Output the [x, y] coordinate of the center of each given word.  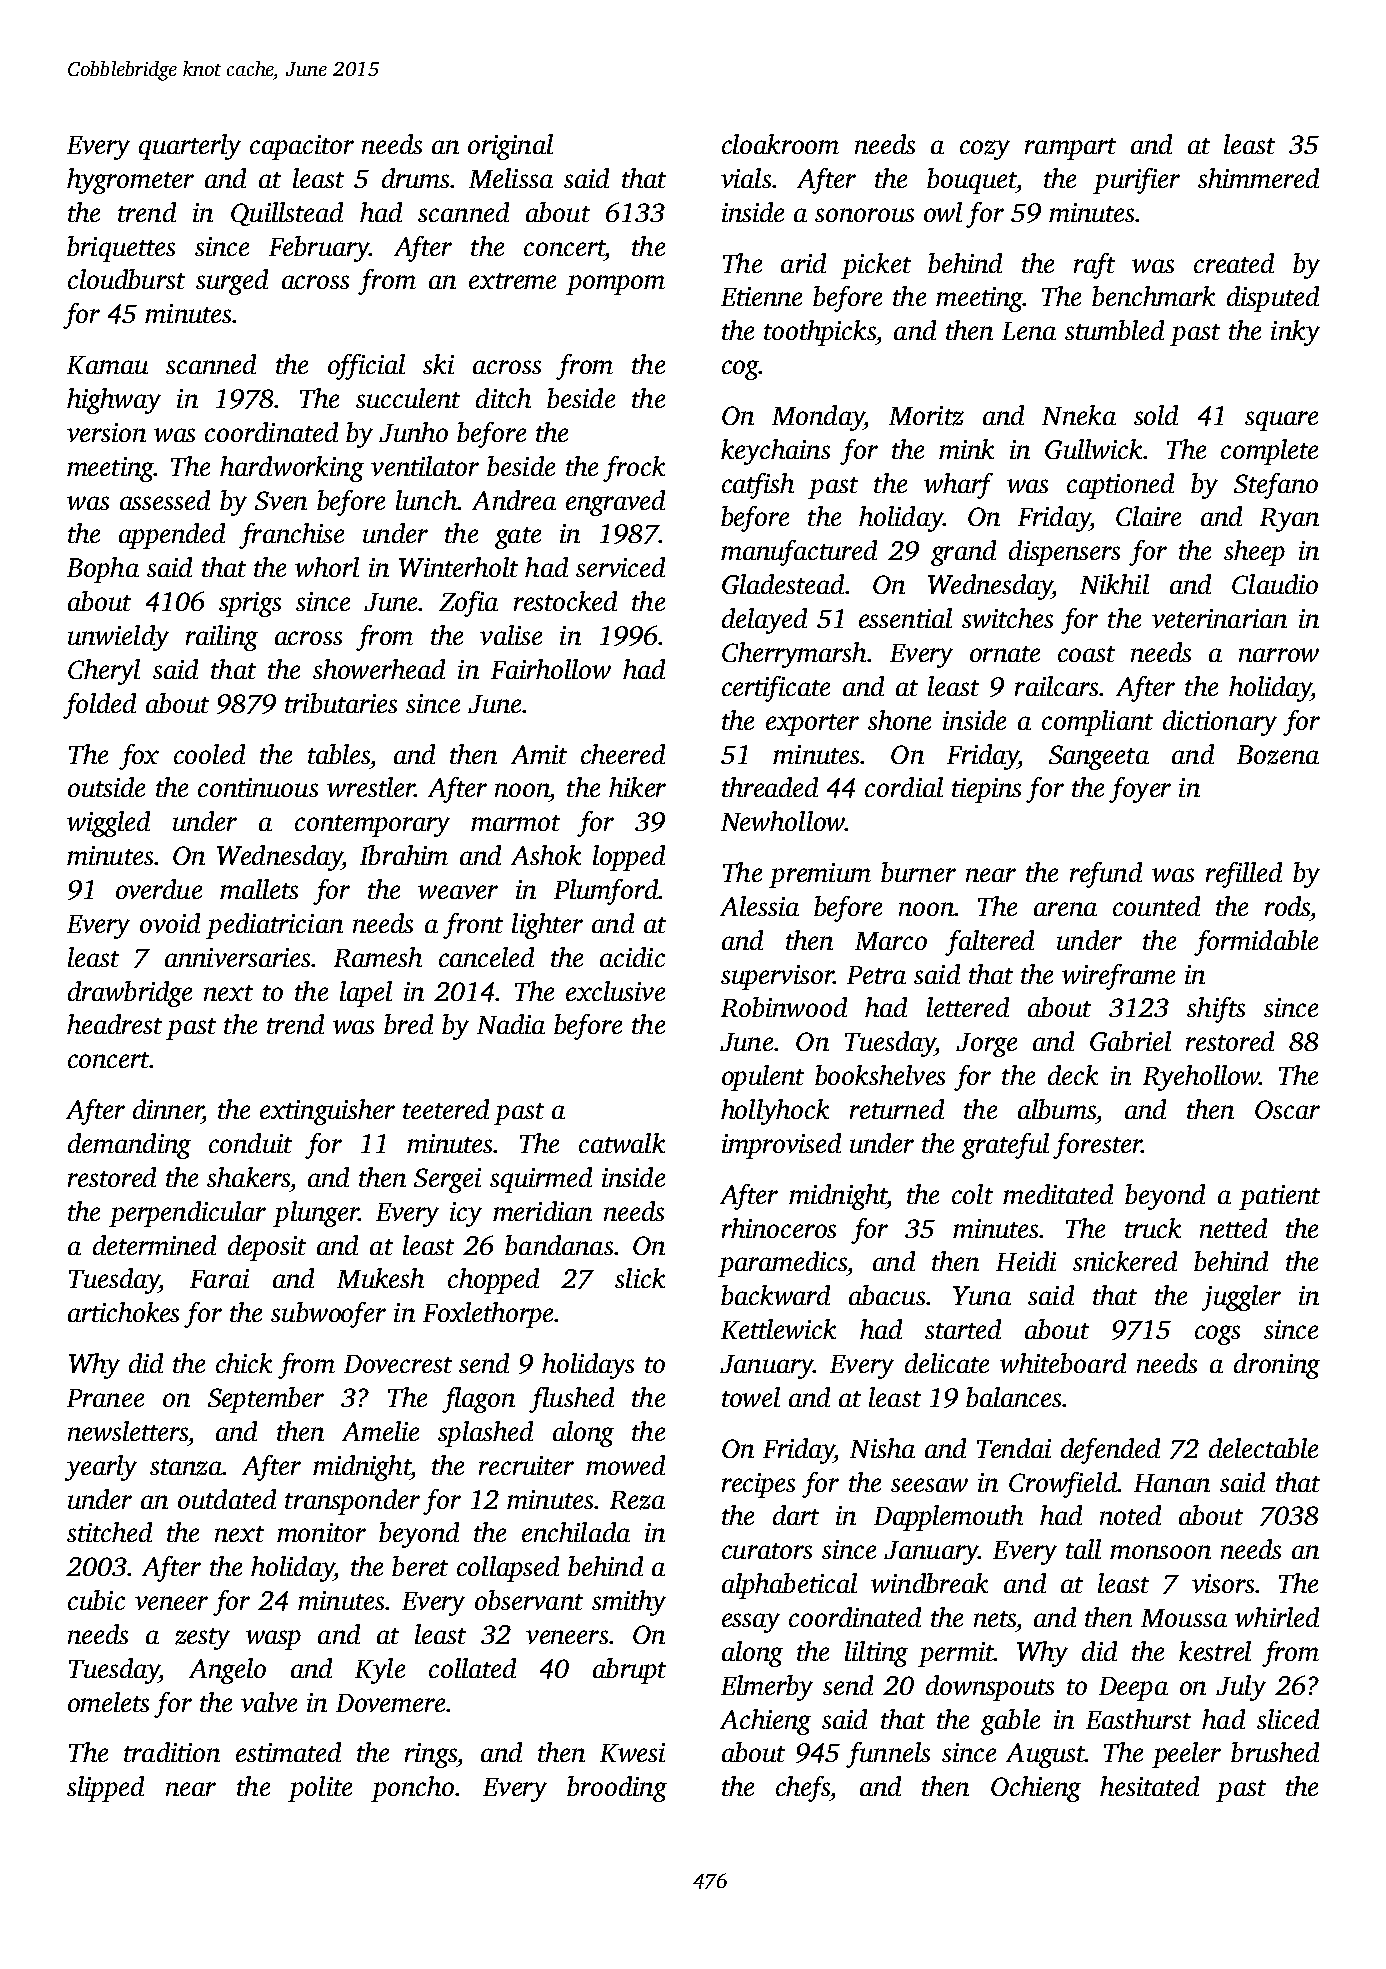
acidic [632, 957]
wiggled [108, 824]
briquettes [121, 249]
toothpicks [820, 333]
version [106, 432]
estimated [288, 1752]
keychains [775, 452]
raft [1094, 266]
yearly [101, 1468]
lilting [876, 1654]
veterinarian [1219, 618]
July [1241, 1688]
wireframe [1118, 977]
